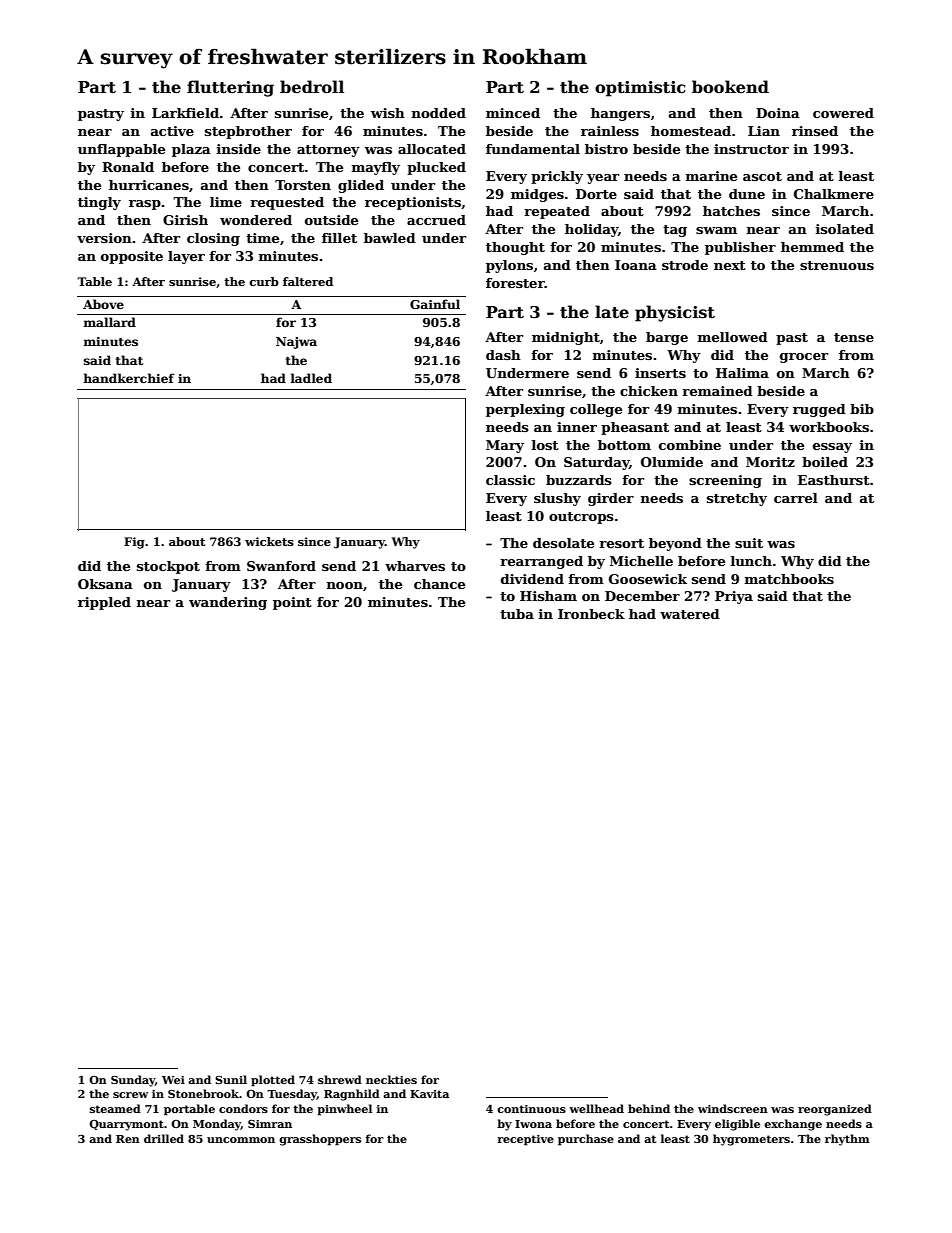 The height and width of the image is (1233, 952). Describe the element at coordinates (256, 220) in the image. I see `wondered` at that location.
